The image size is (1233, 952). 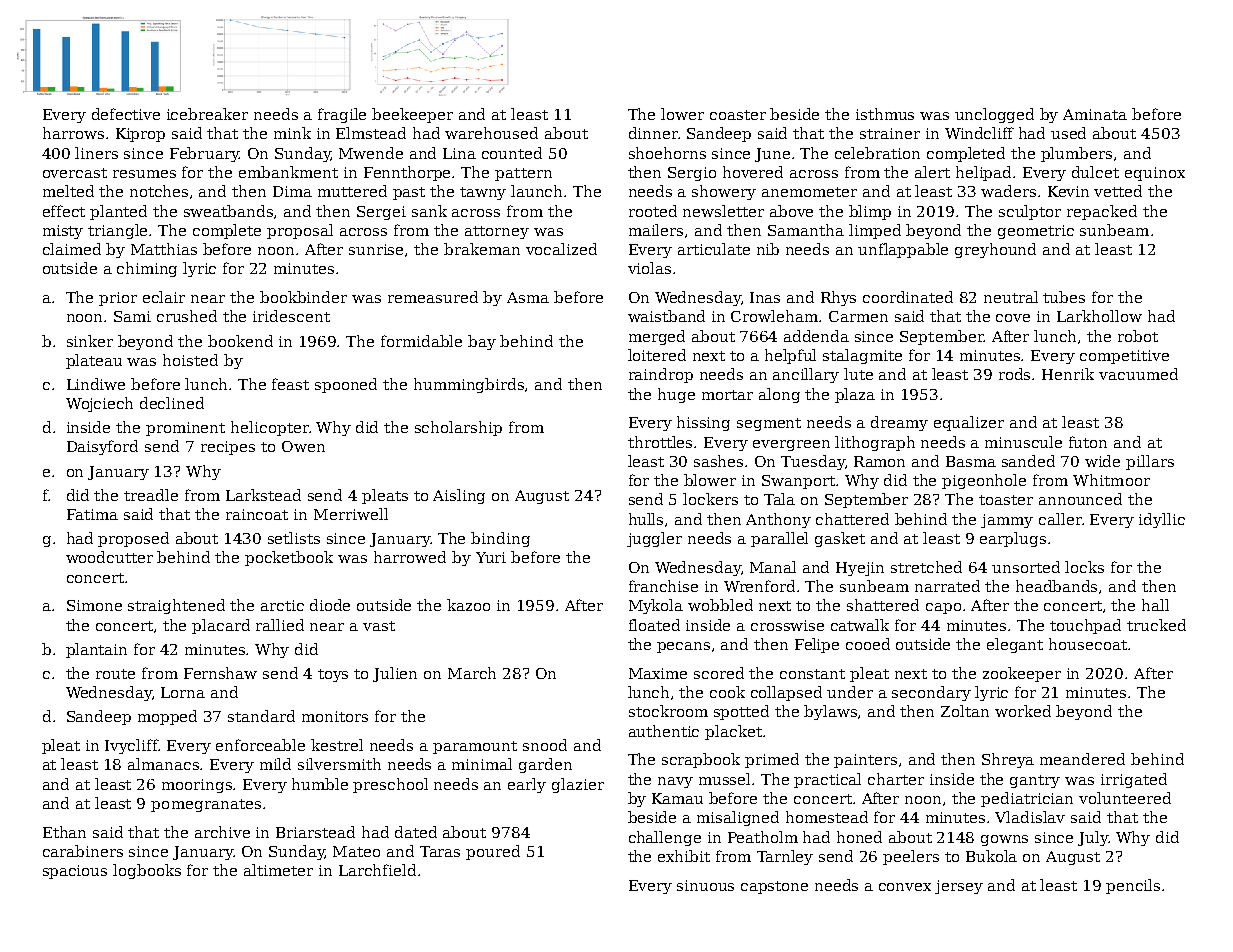 I want to click on plantain, so click(x=96, y=650).
